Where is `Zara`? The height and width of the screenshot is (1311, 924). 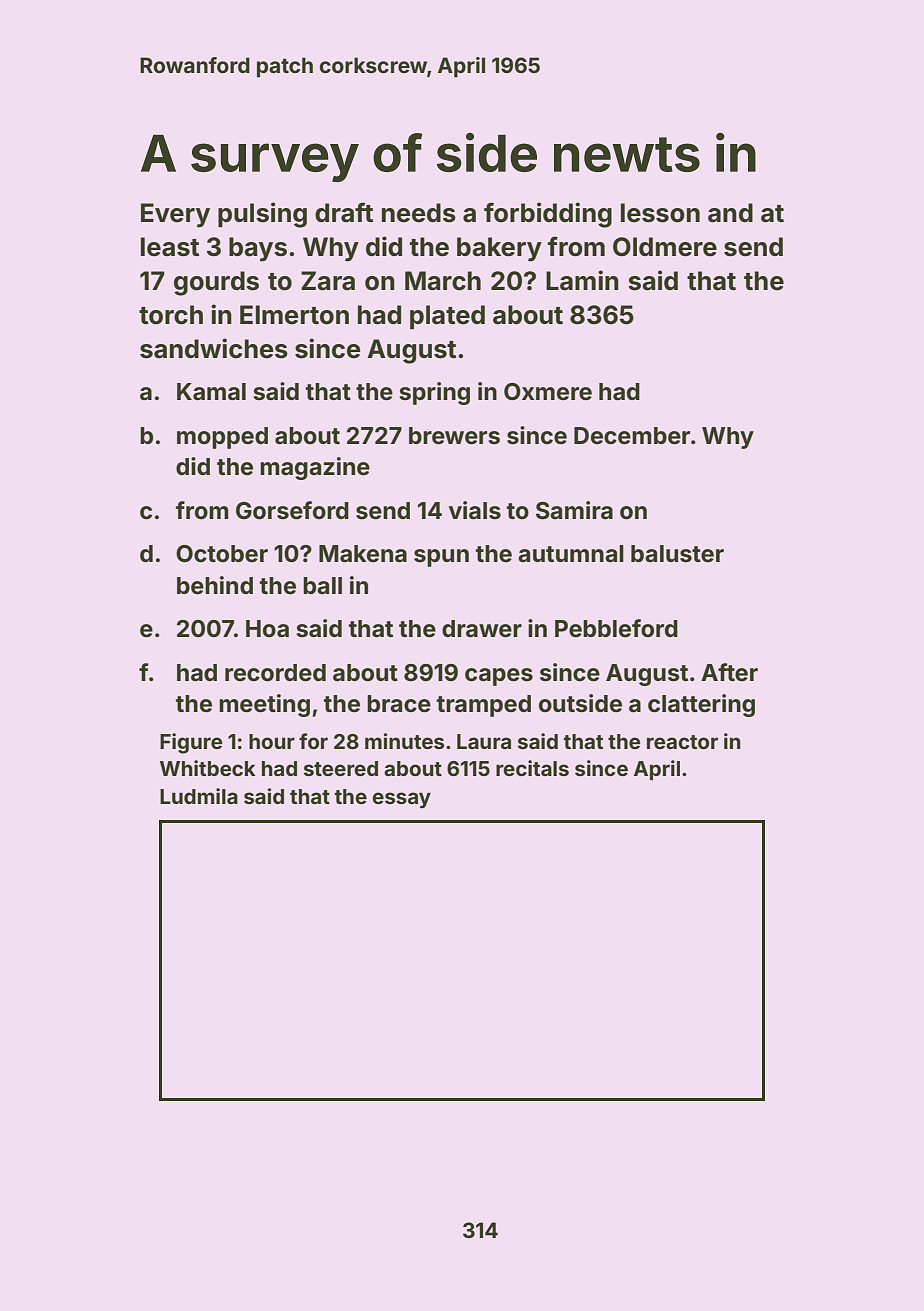
Zara is located at coordinates (328, 281).
